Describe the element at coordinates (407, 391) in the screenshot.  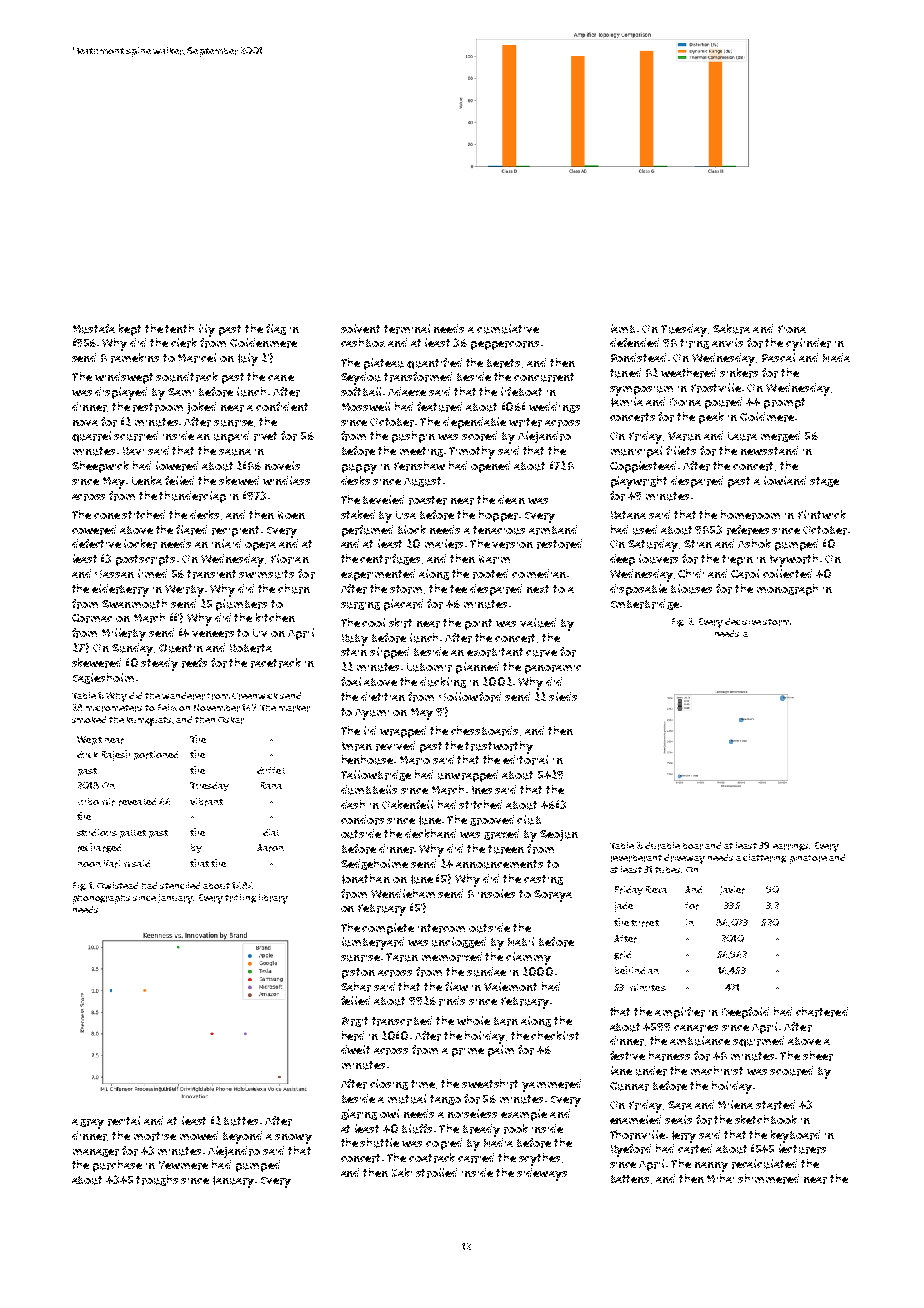
I see `Adaeze` at that location.
